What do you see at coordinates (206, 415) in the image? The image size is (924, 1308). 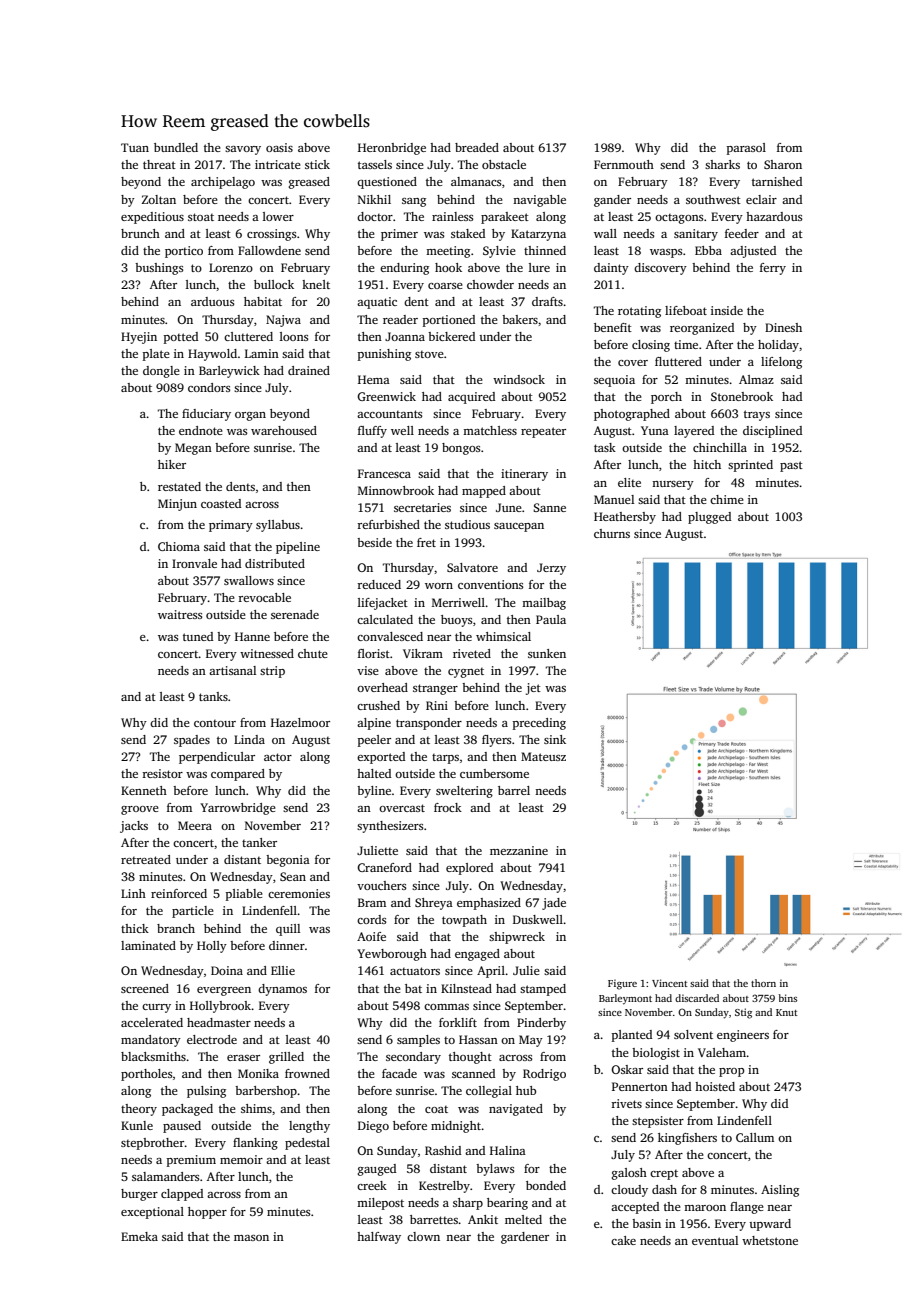 I see `fiduciary` at bounding box center [206, 415].
